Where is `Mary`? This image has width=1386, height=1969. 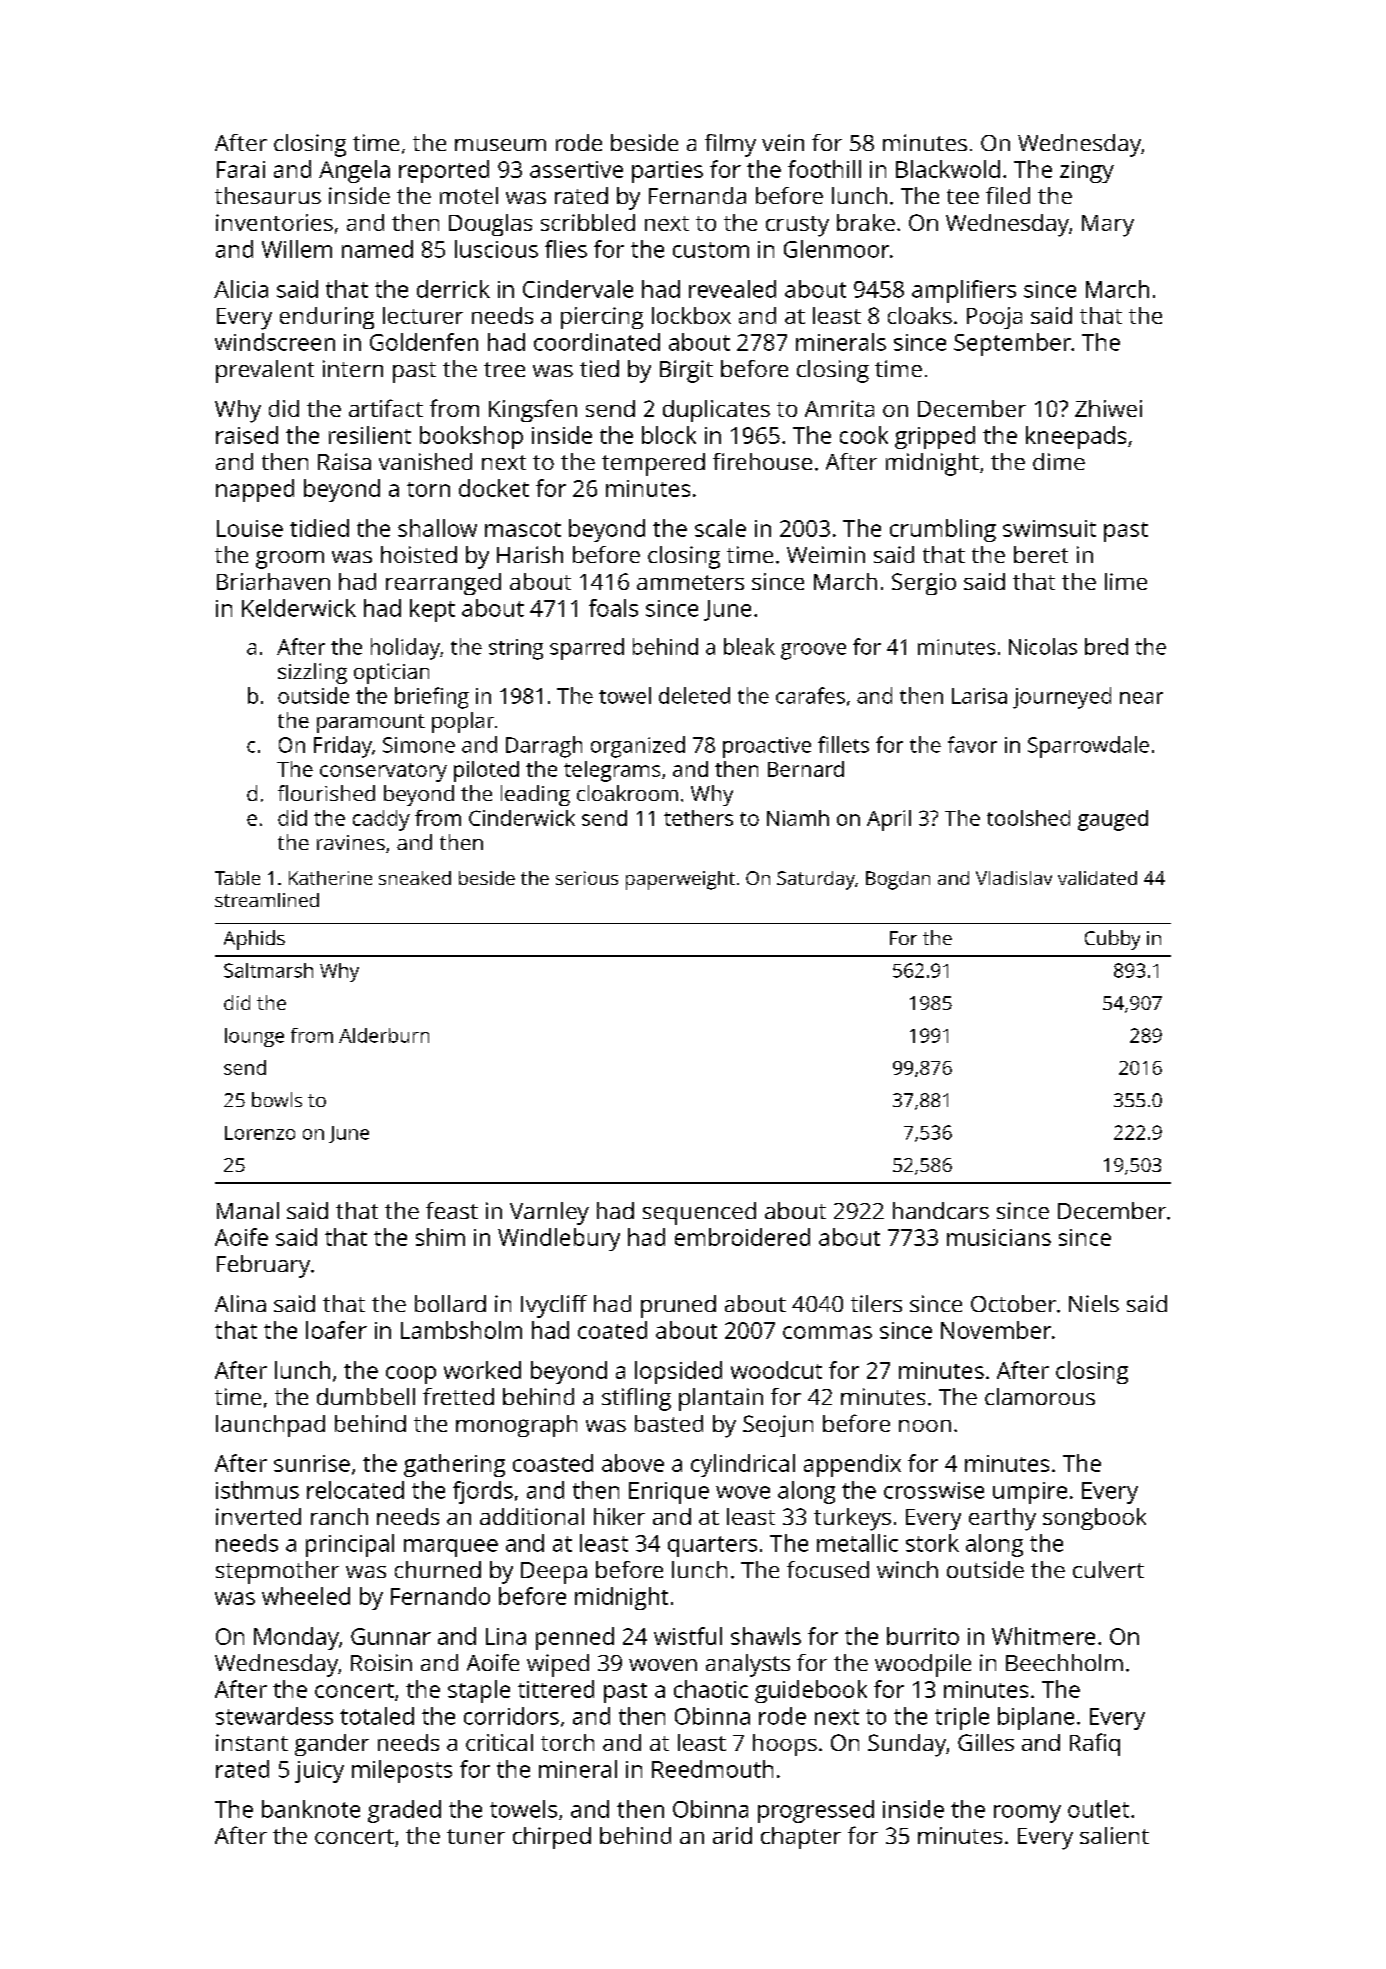 Mary is located at coordinates (1108, 226).
